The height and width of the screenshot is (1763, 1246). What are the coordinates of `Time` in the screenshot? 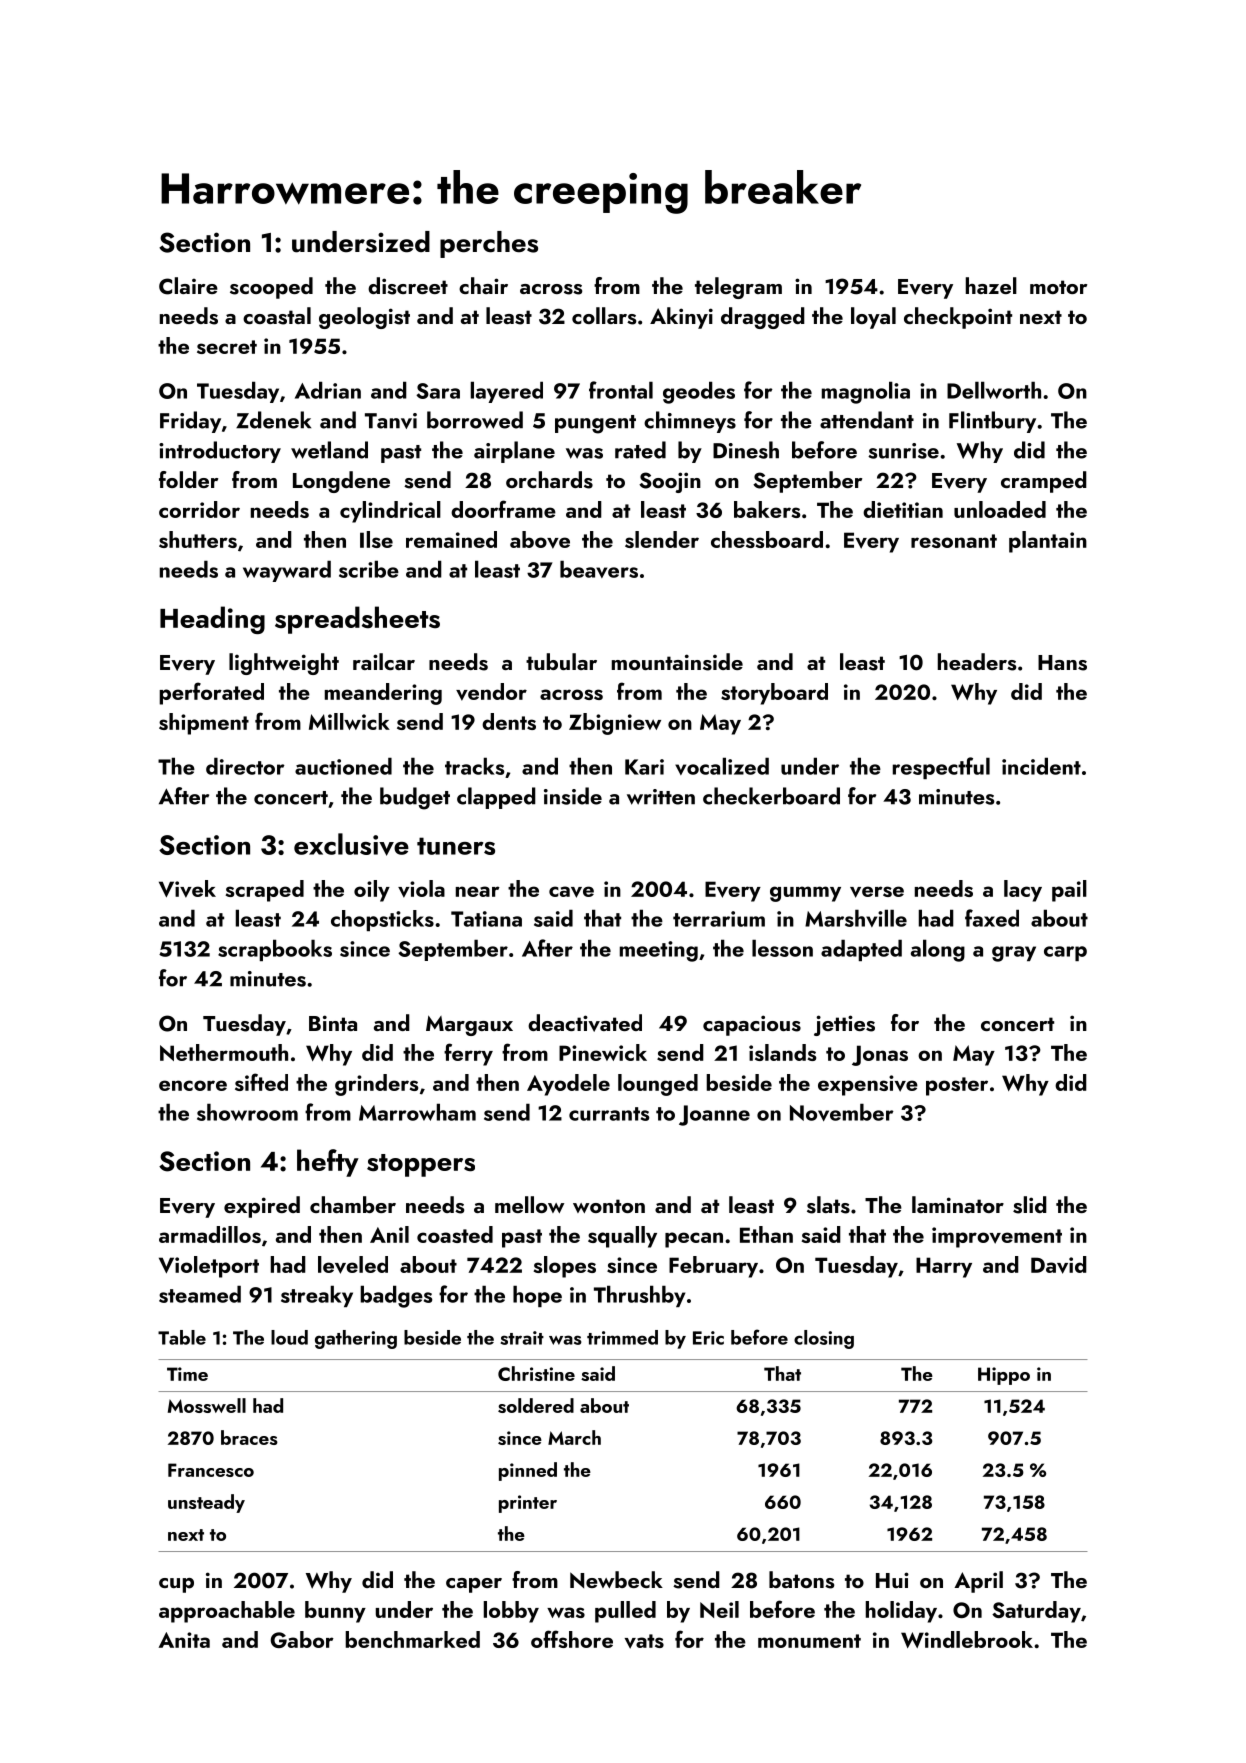 It's located at (187, 1374).
